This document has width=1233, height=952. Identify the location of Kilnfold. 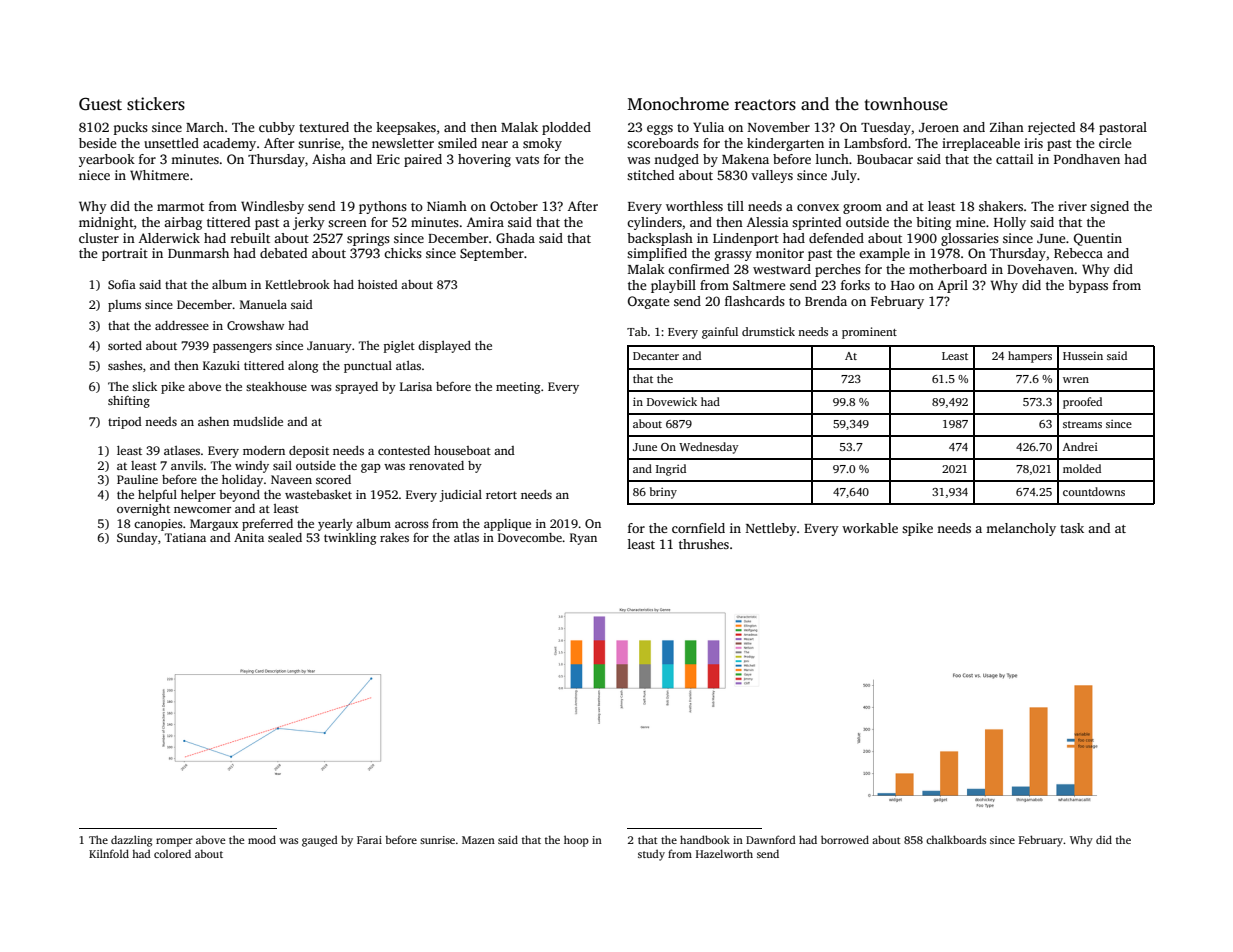
(109, 853).
